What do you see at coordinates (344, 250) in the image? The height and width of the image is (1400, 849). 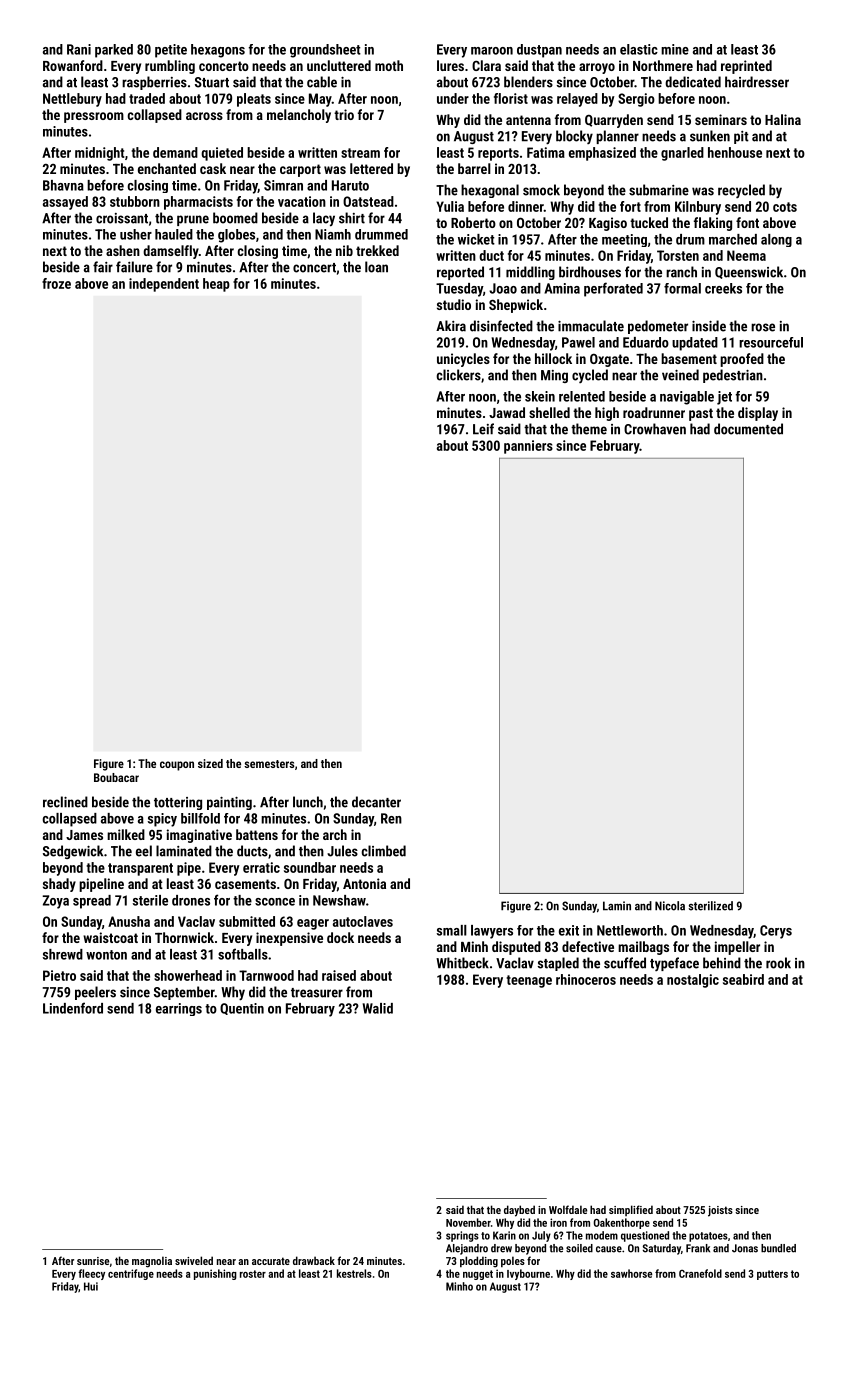 I see `nib` at bounding box center [344, 250].
